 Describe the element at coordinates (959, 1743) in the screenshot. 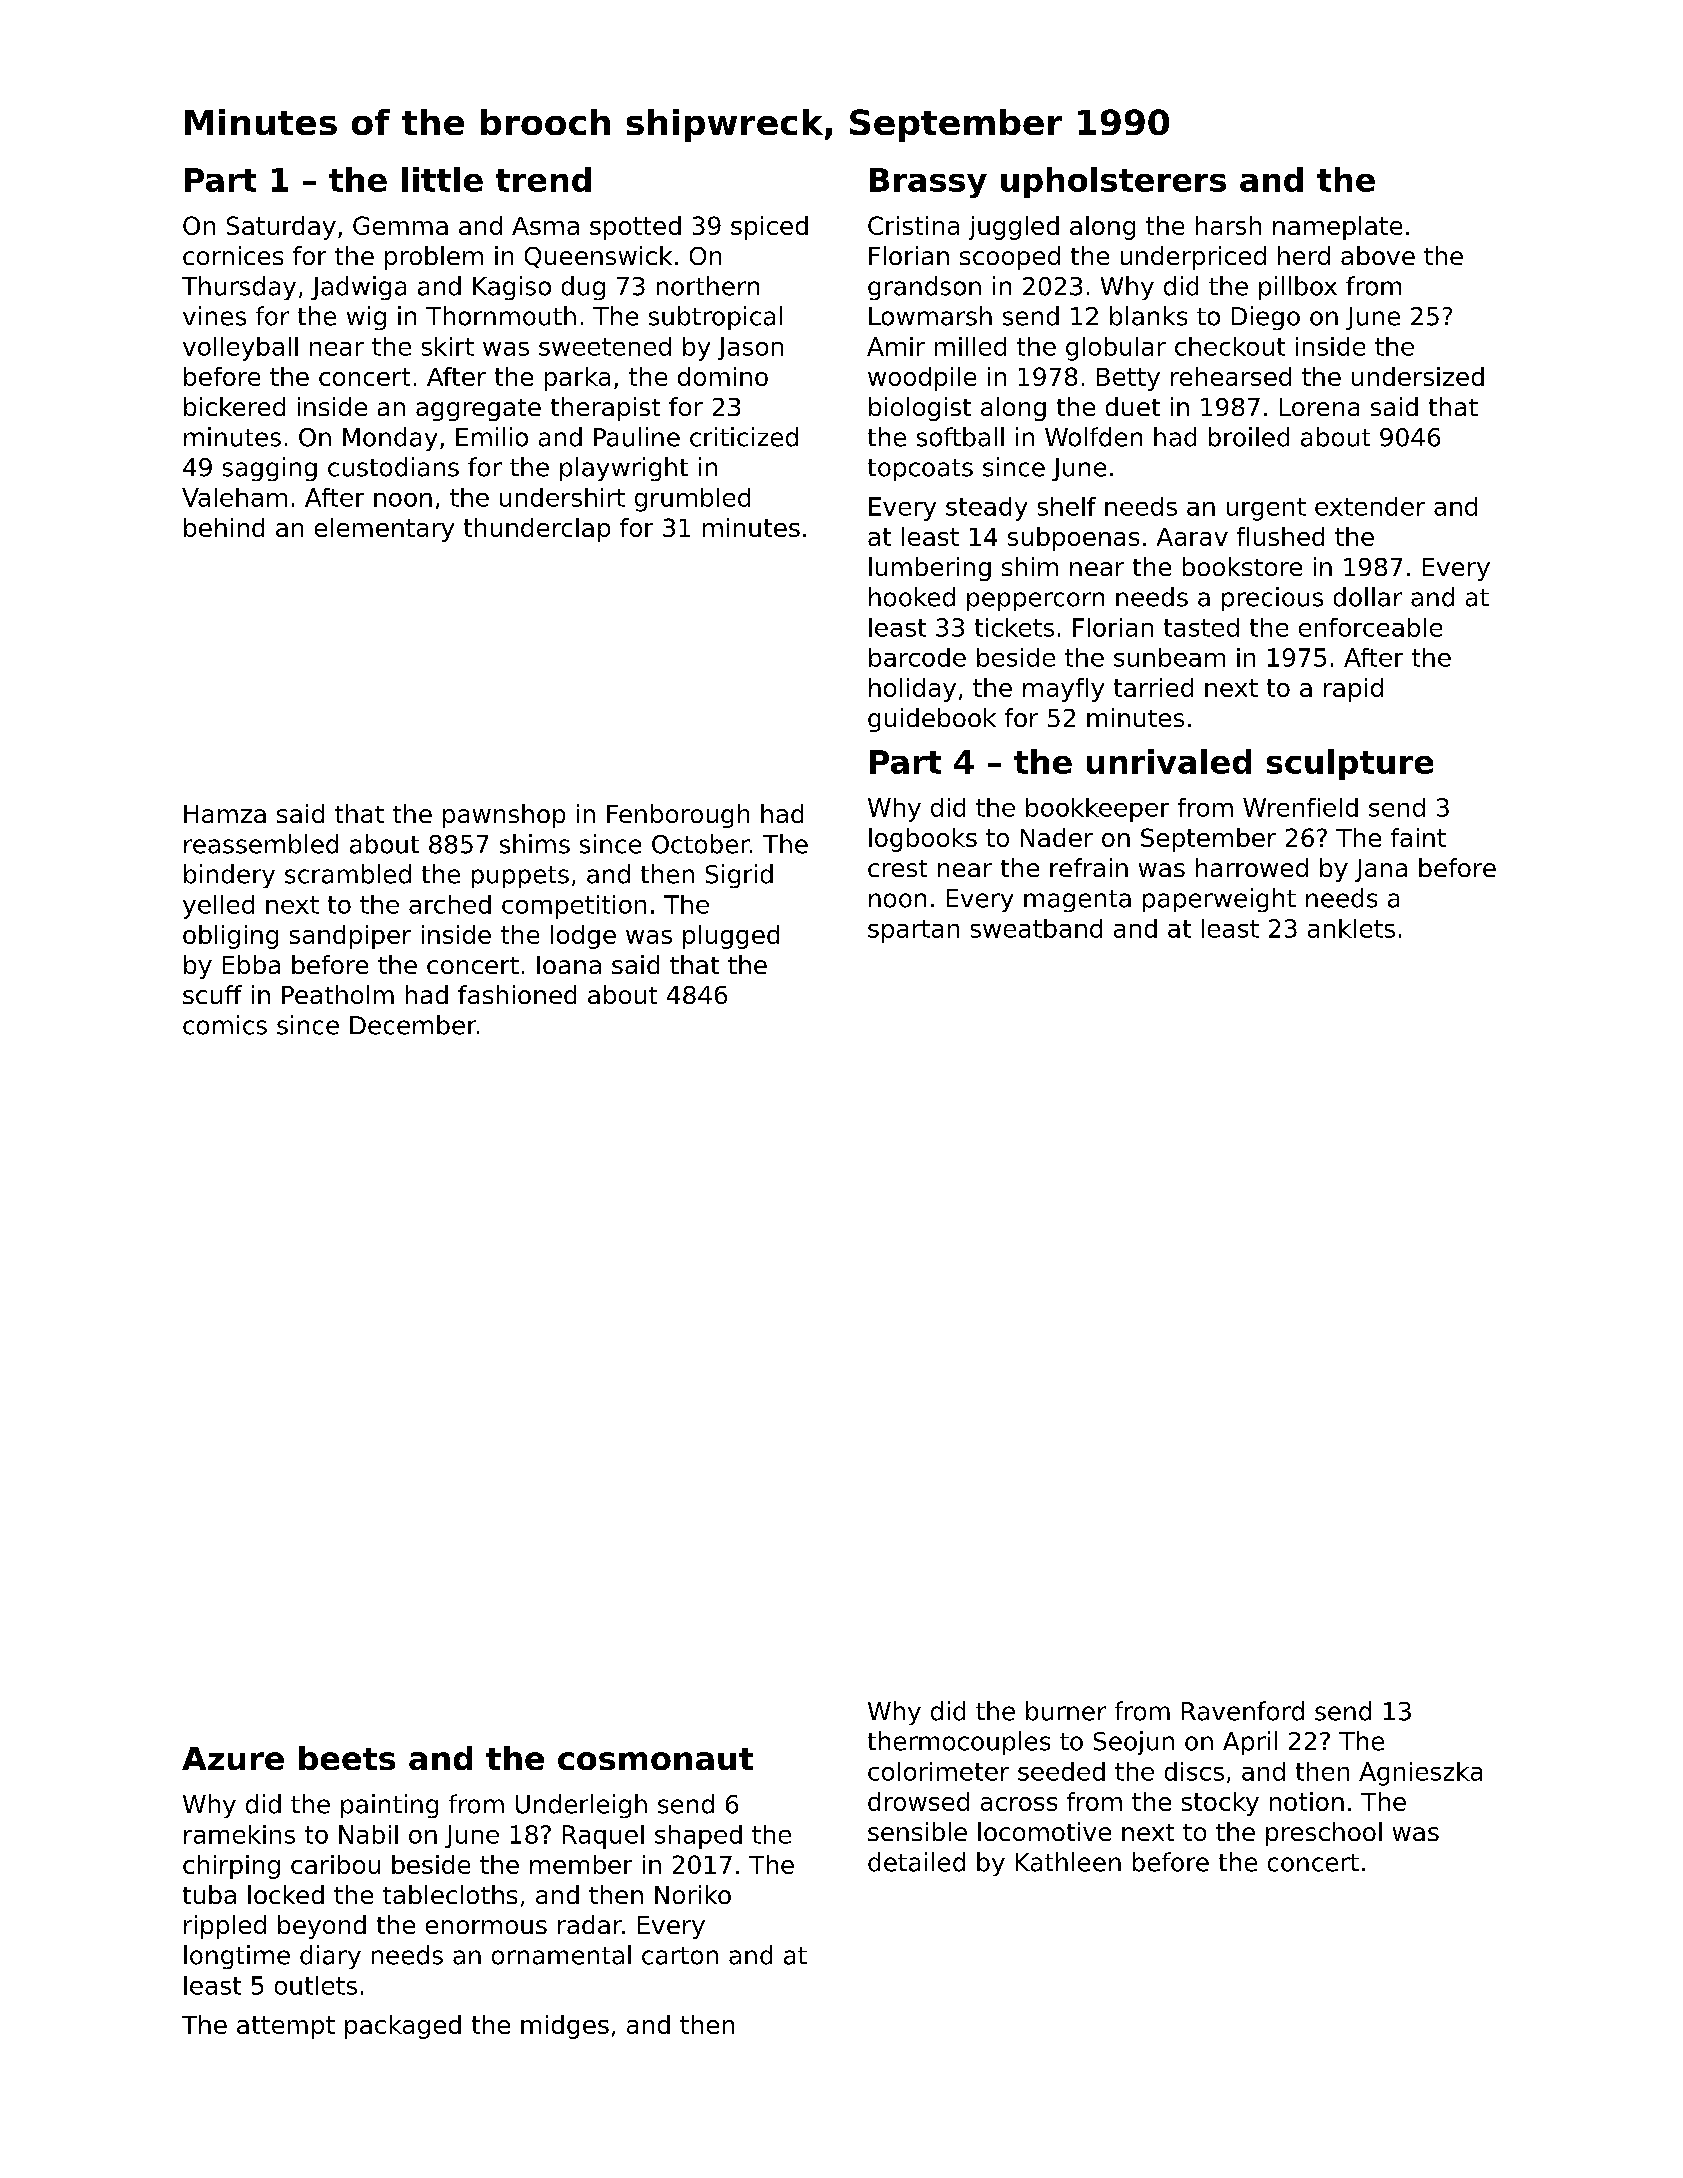

I see `thermocouples` at that location.
